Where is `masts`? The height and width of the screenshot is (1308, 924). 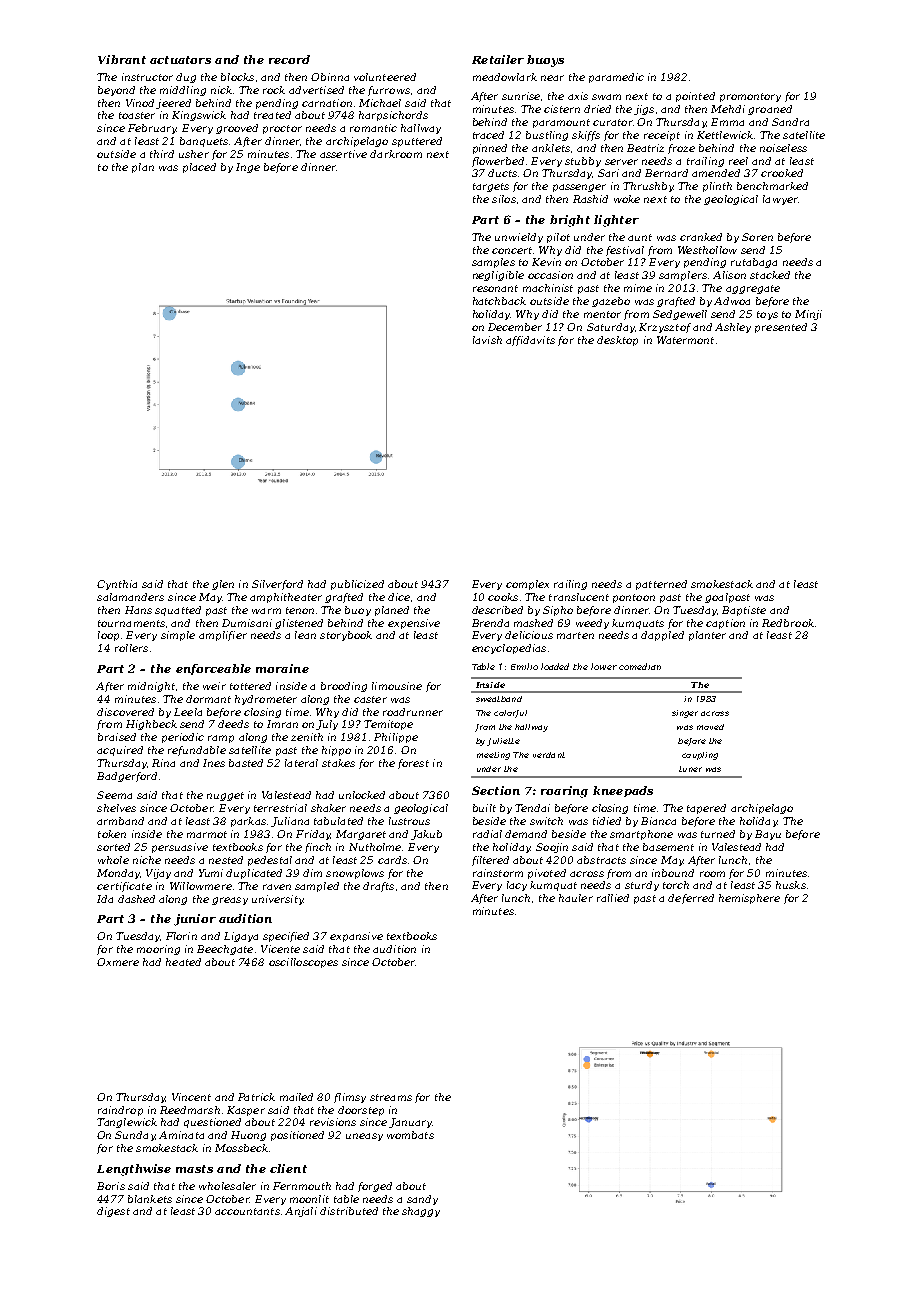 masts is located at coordinates (194, 1169).
